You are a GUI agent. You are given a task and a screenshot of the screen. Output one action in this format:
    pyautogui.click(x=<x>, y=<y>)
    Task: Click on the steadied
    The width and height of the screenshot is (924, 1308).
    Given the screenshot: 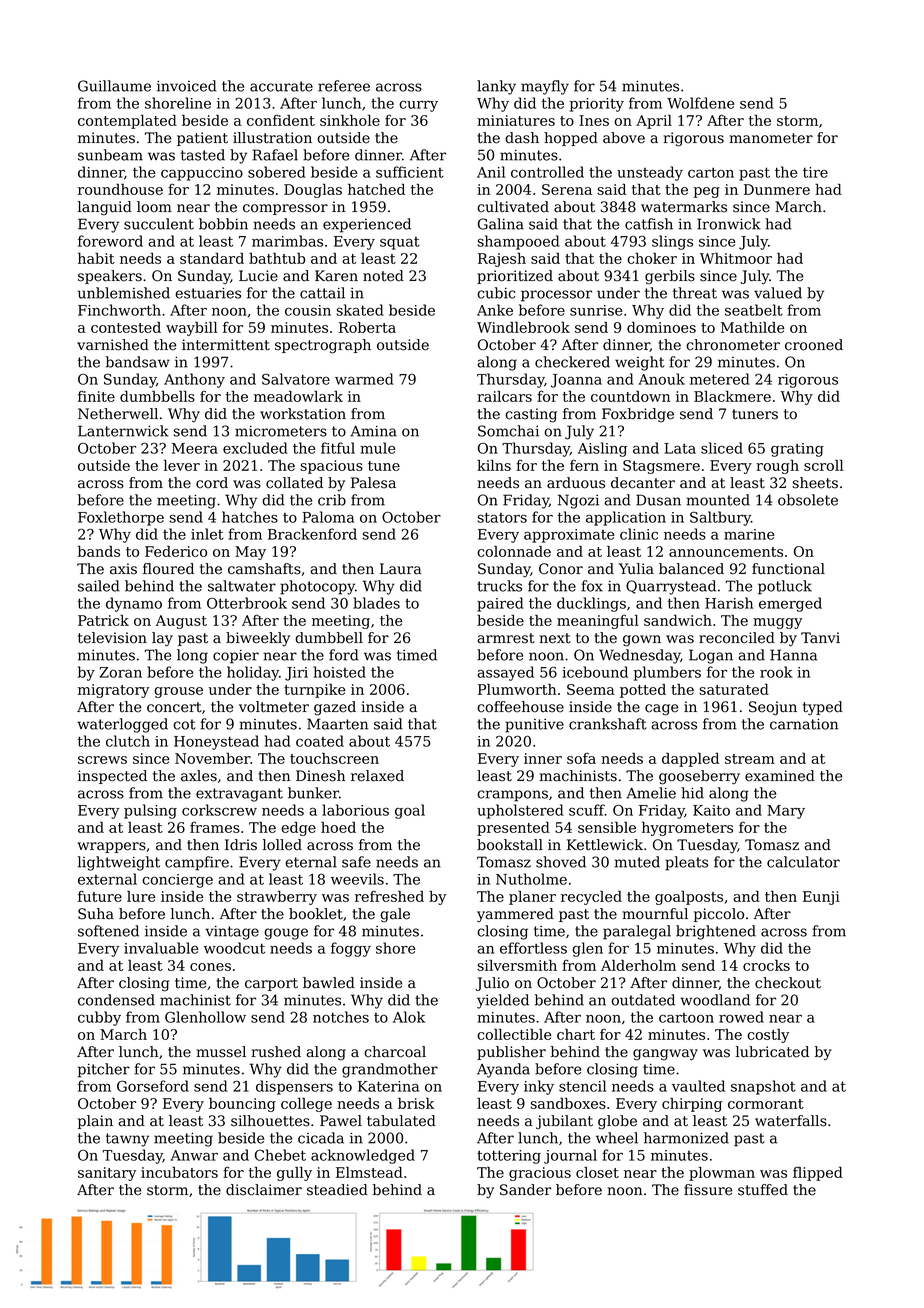 What is the action you would take?
    pyautogui.click(x=337, y=1190)
